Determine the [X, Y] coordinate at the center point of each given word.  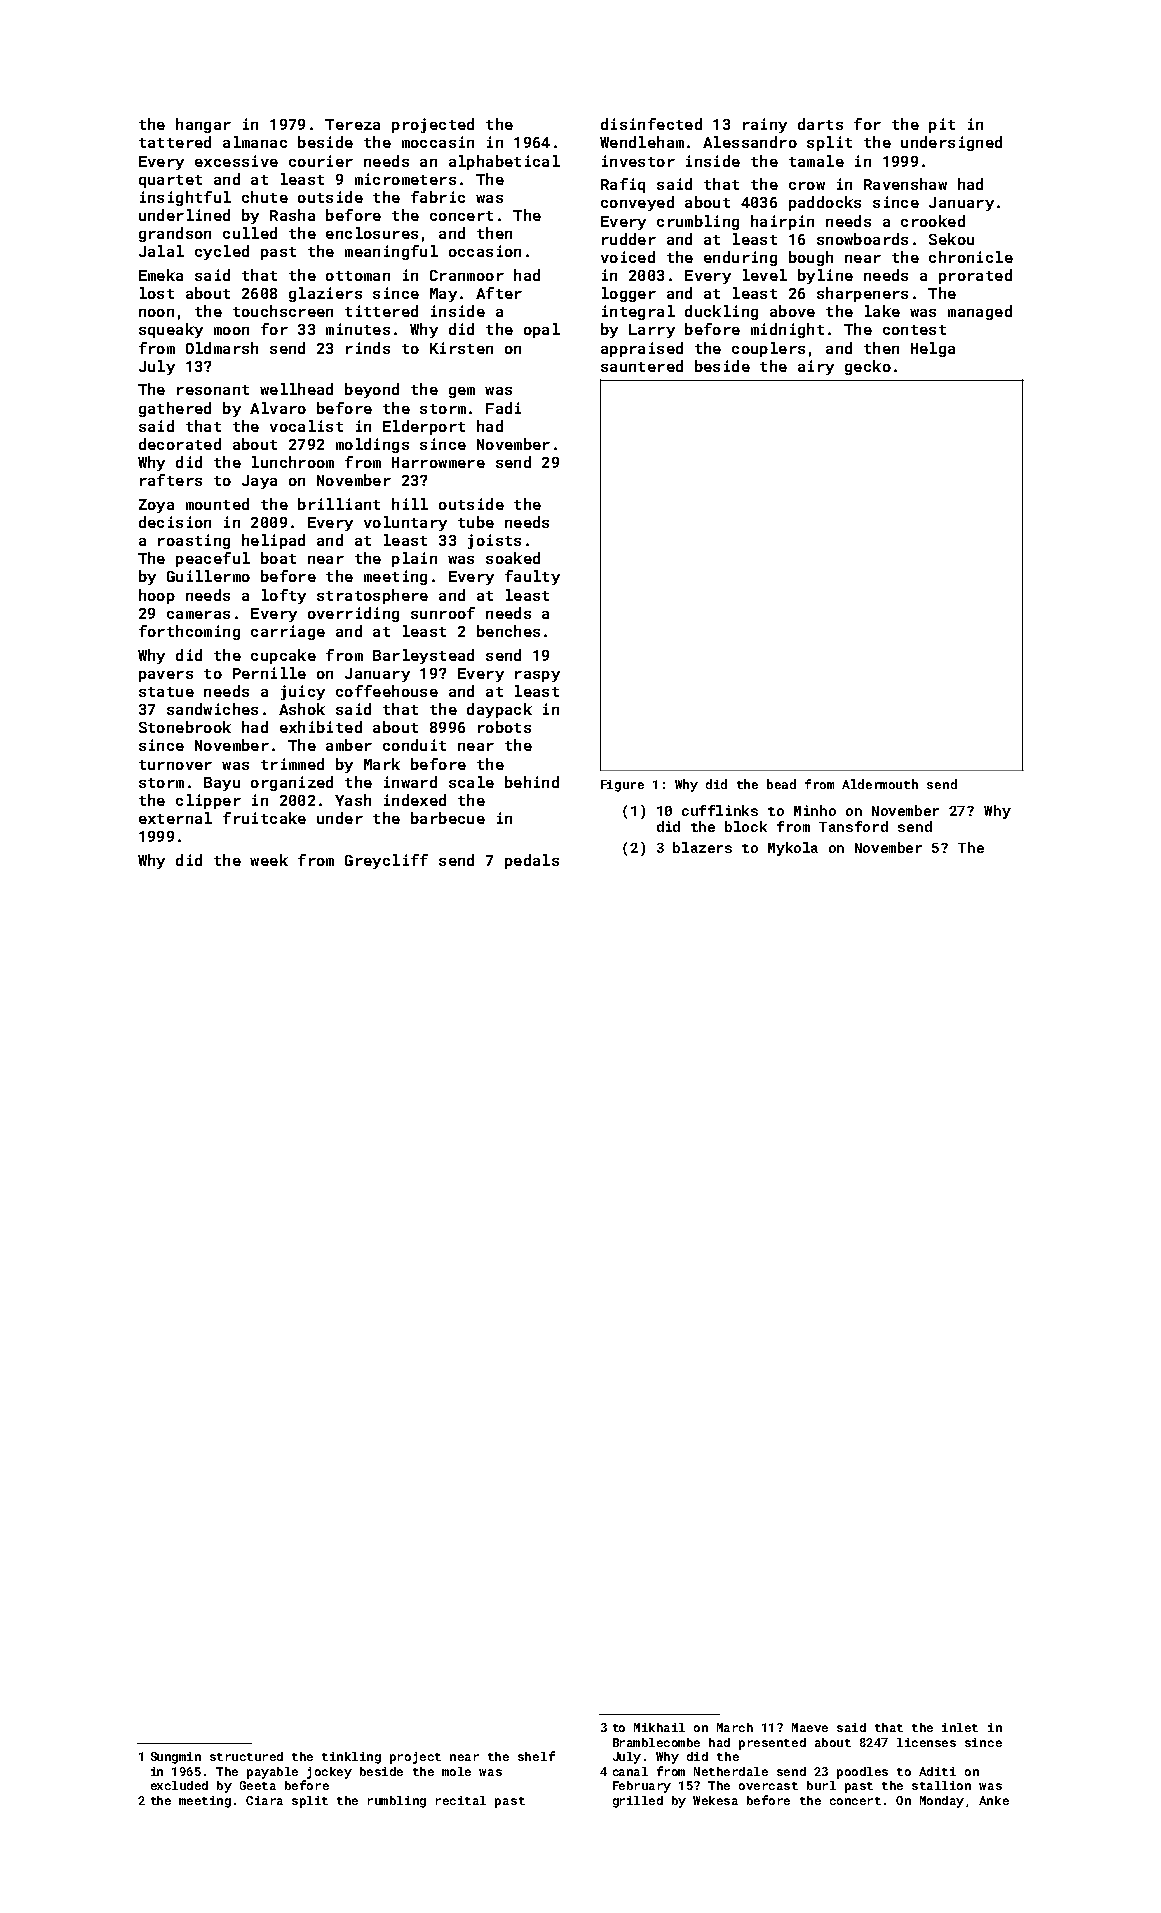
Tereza [352, 124]
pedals [532, 861]
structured [246, 1756]
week [269, 860]
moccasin [438, 142]
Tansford [853, 826]
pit [942, 125]
